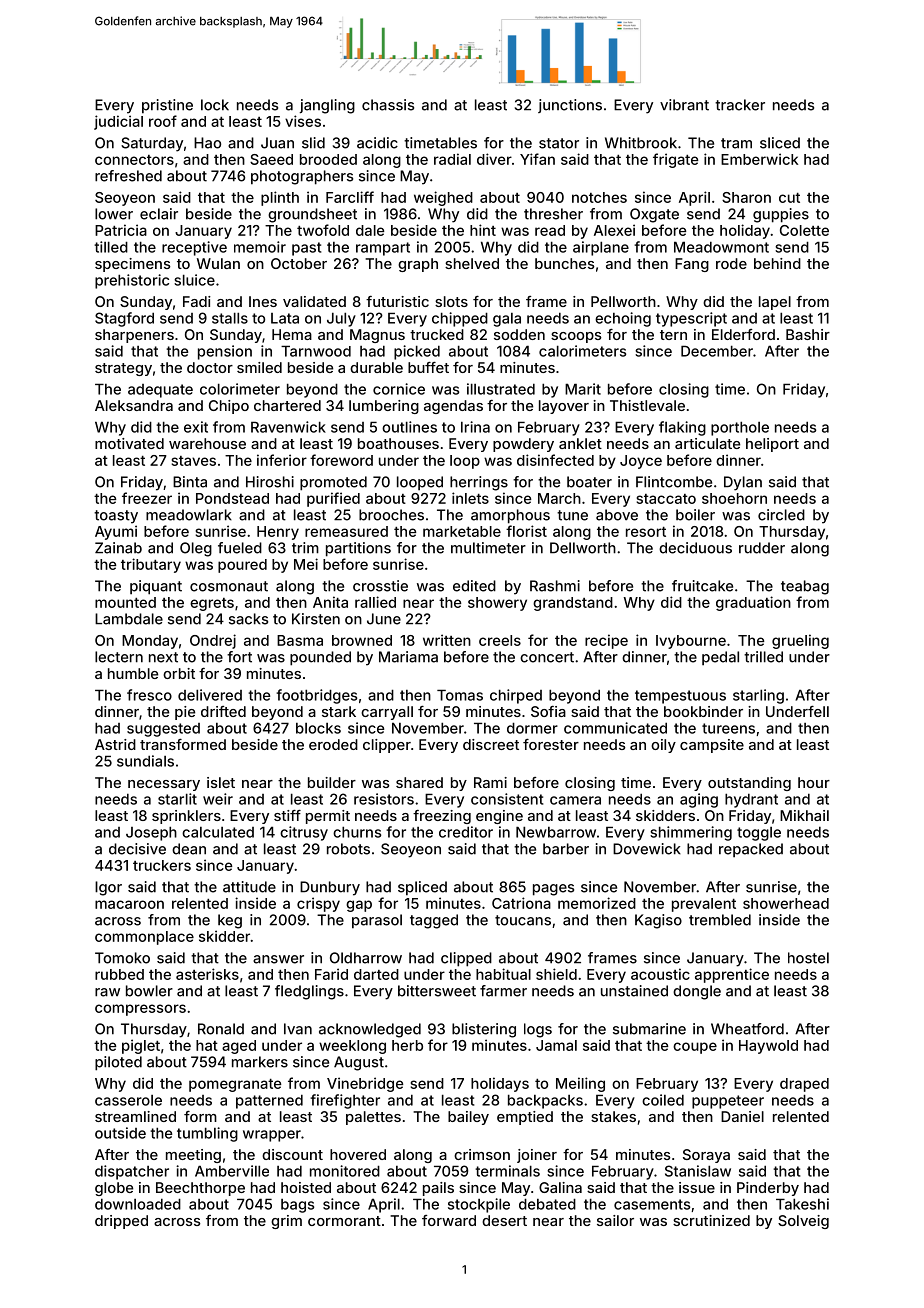 Image resolution: width=924 pixels, height=1308 pixels. I want to click on tracker, so click(740, 105).
